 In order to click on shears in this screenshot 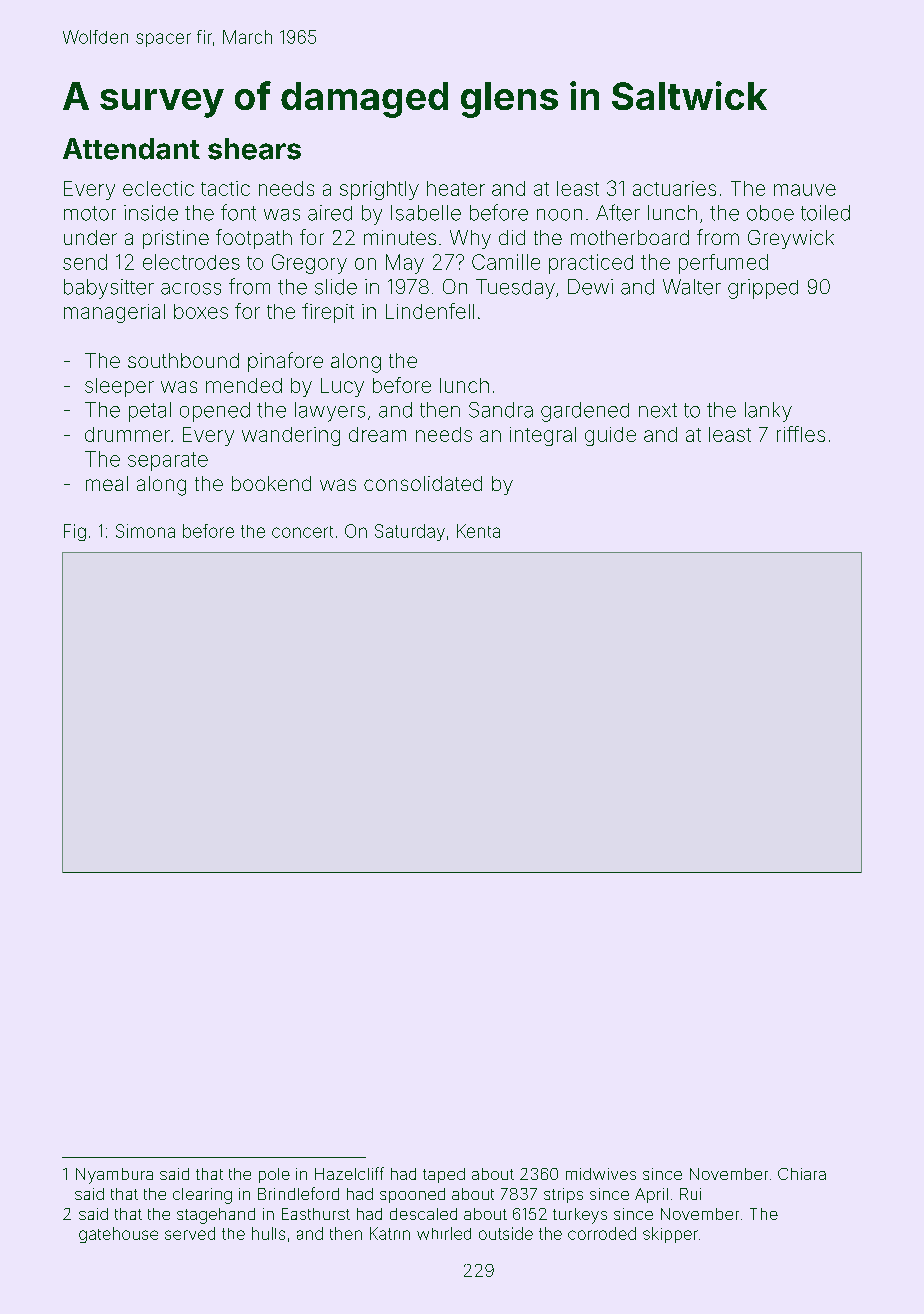, I will do `click(254, 149)`.
